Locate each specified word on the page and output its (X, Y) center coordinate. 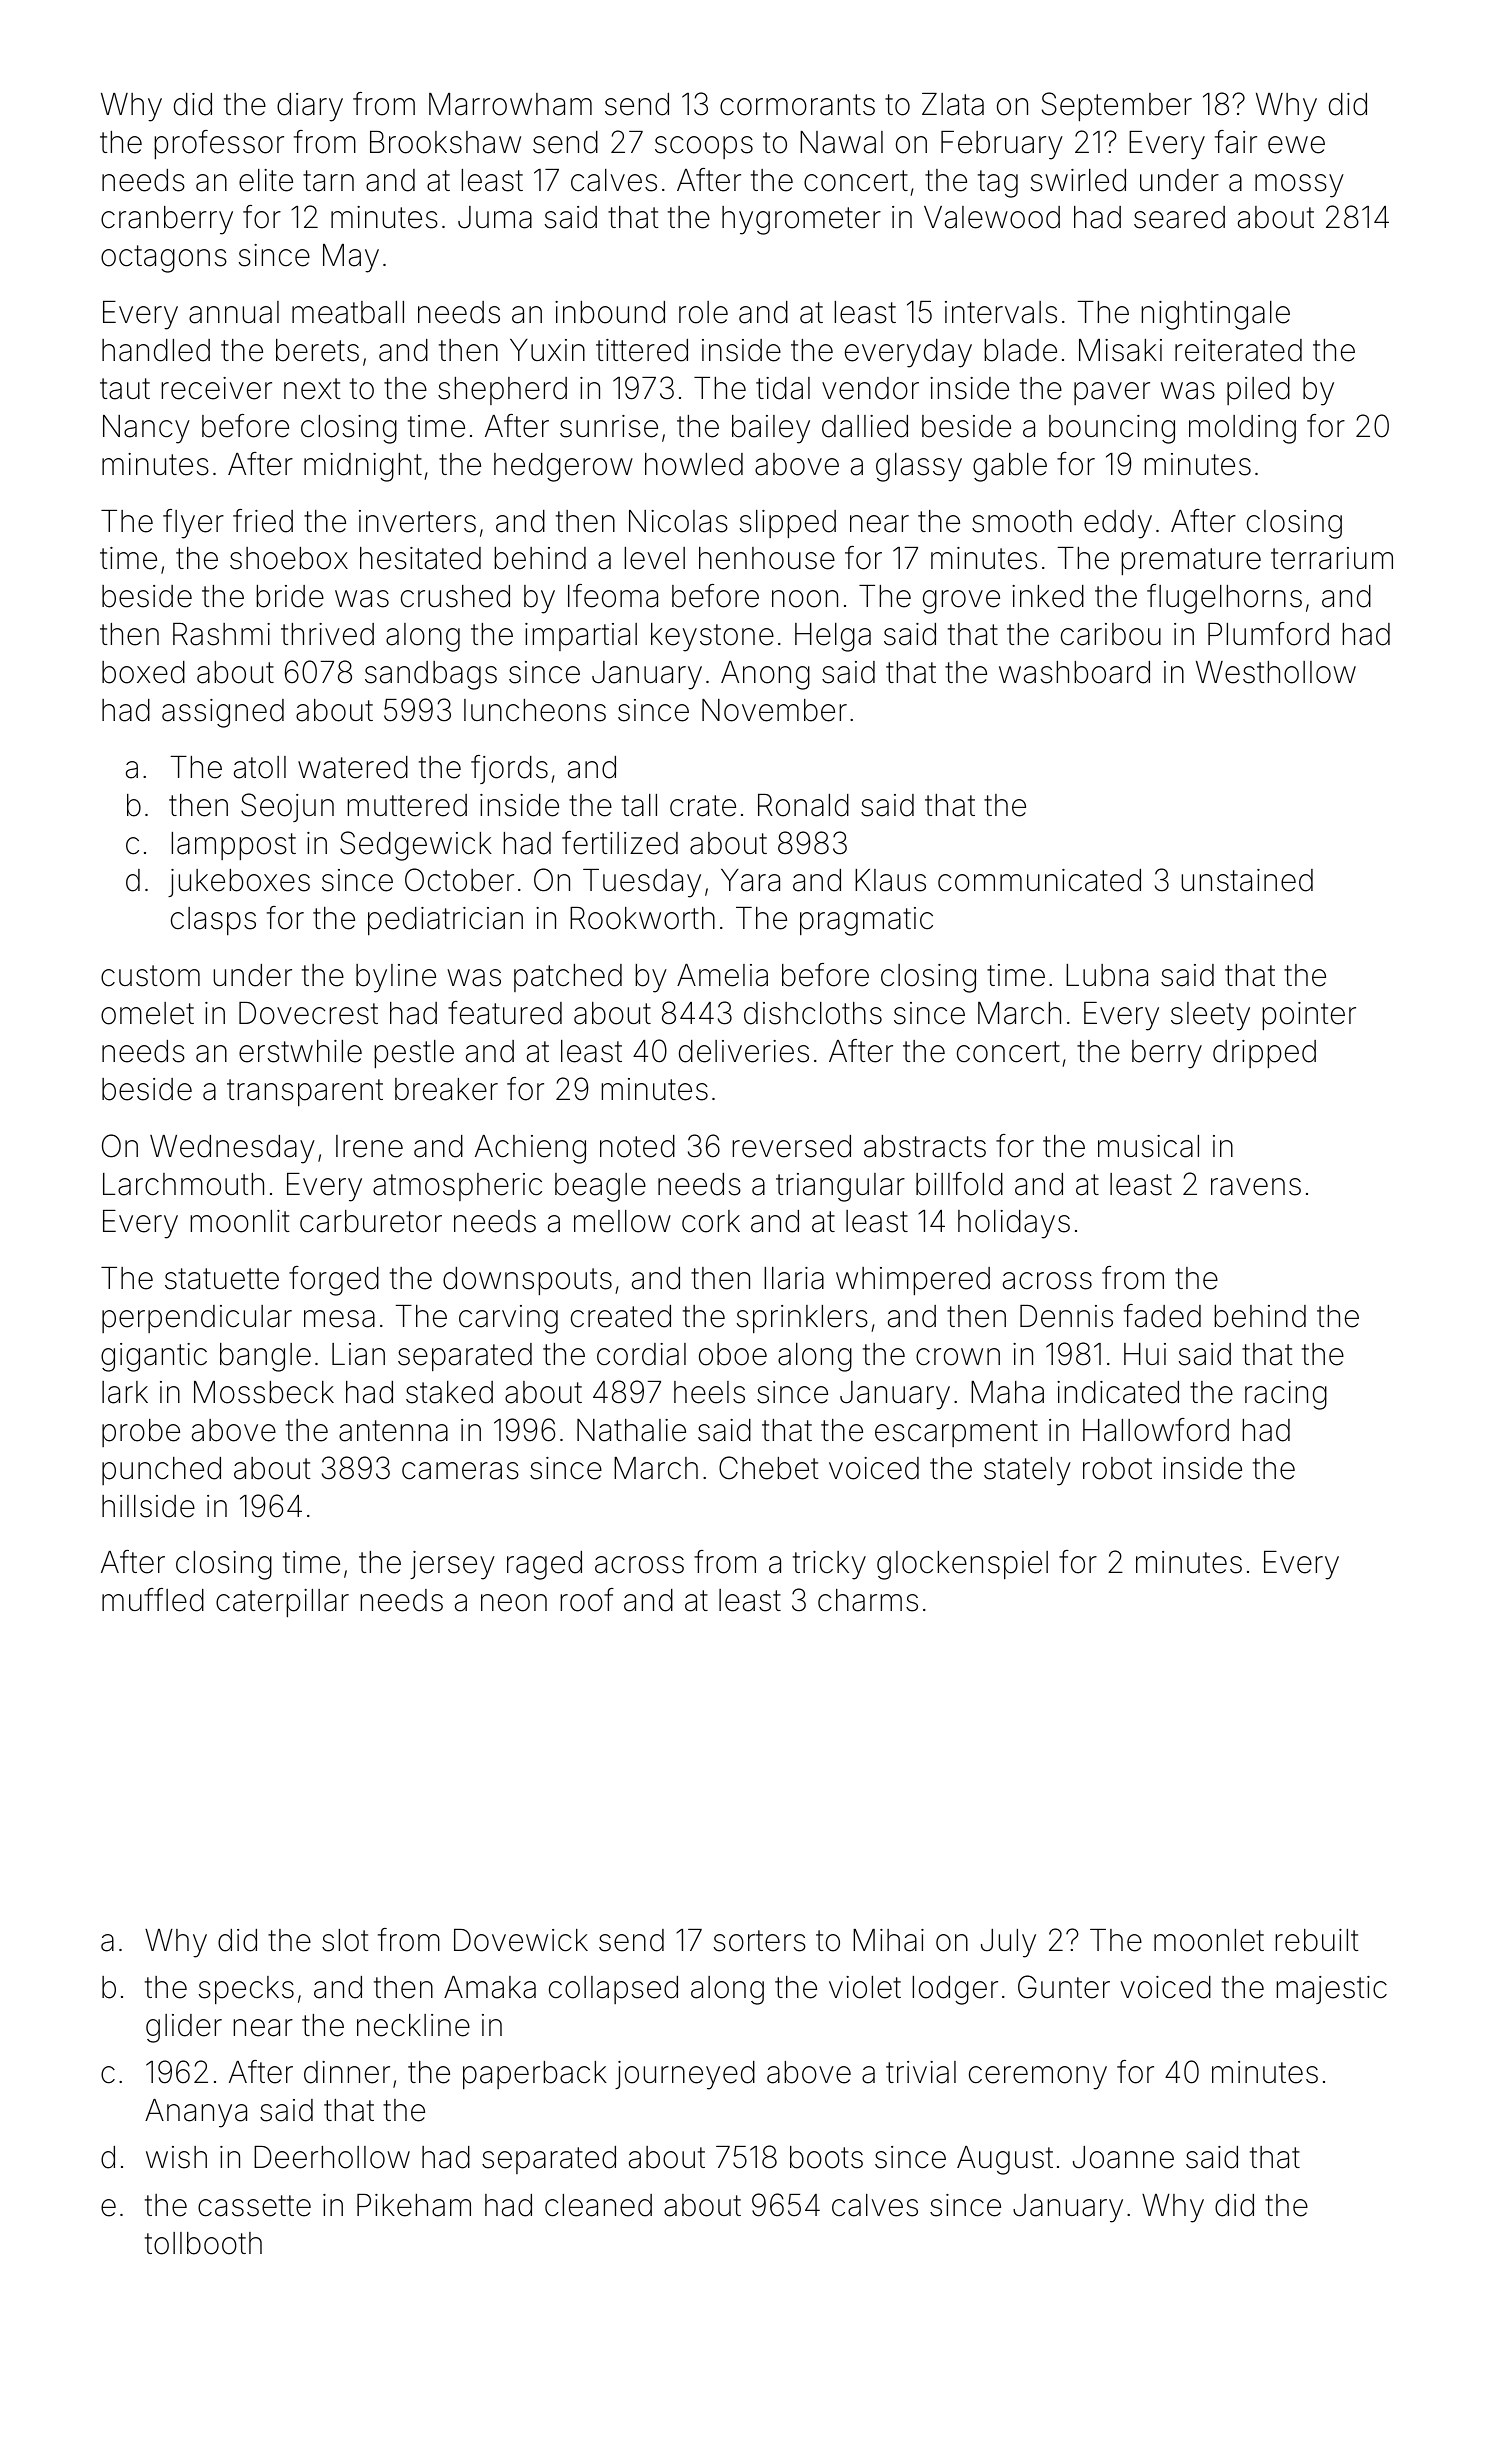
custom (150, 976)
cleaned (598, 2205)
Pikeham (414, 2205)
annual (234, 312)
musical (1148, 1146)
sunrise (609, 426)
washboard (1074, 672)
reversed (791, 1146)
